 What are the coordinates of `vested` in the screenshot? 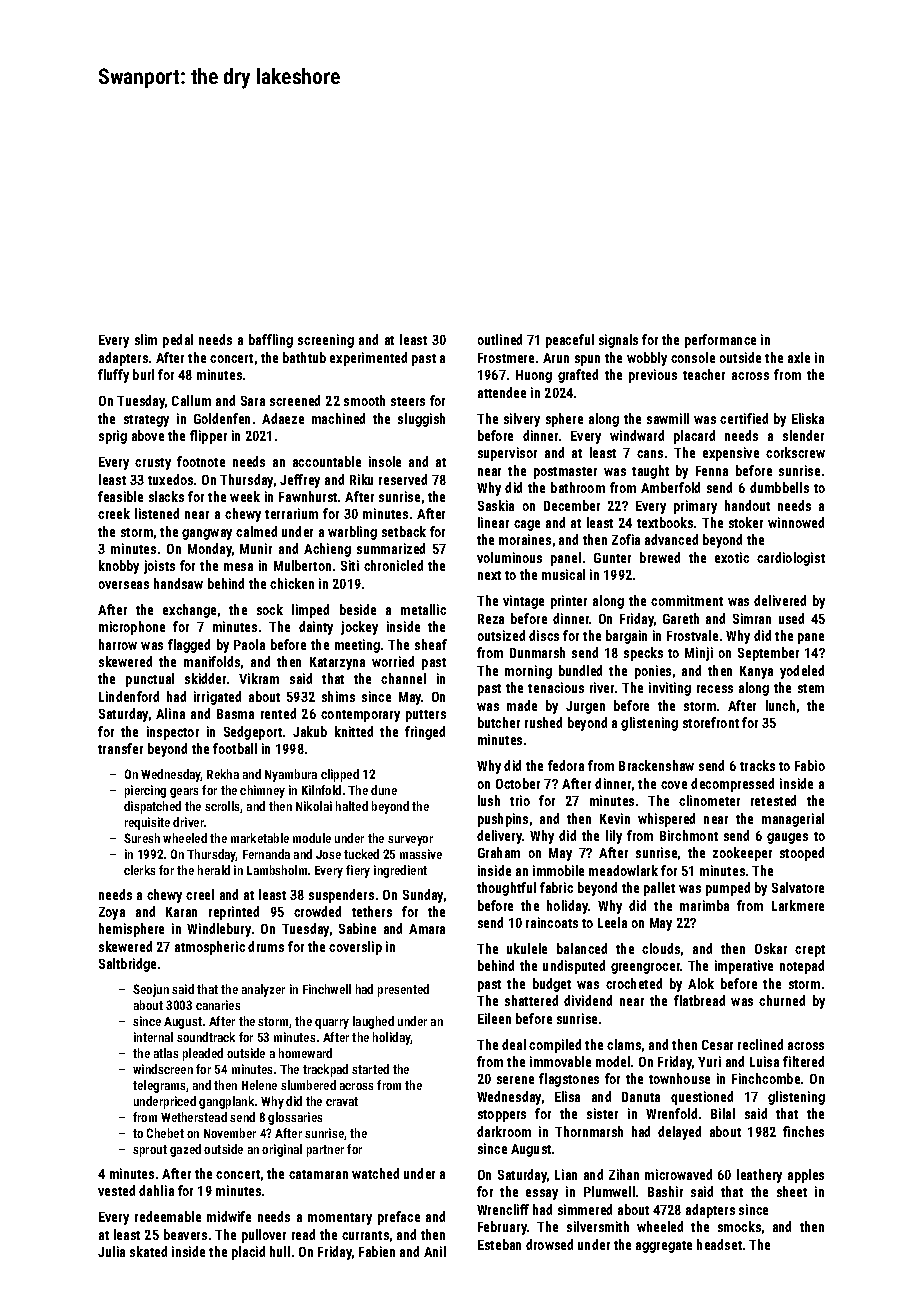 It's located at (116, 1190).
